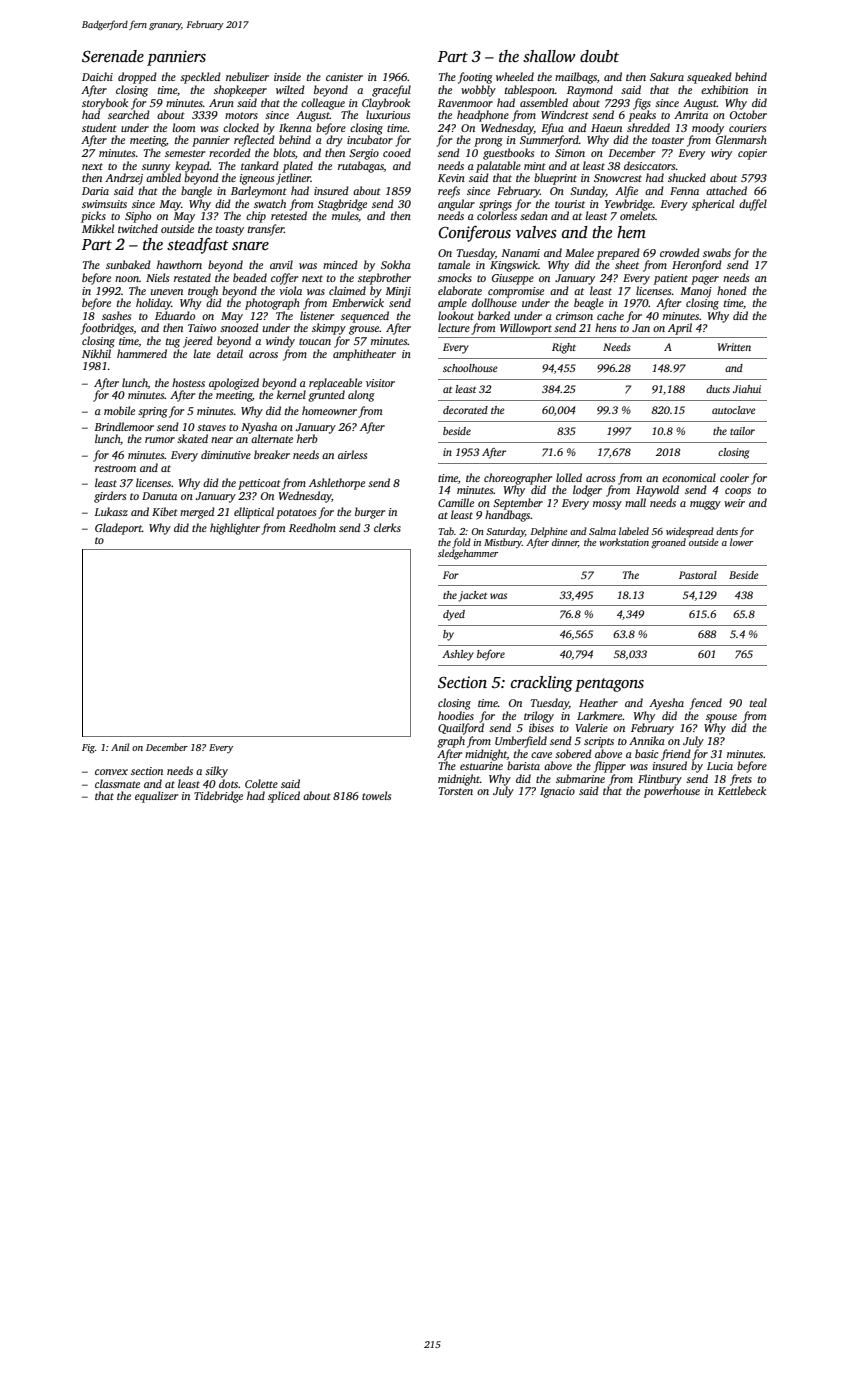 The width and height of the screenshot is (849, 1400). Describe the element at coordinates (111, 772) in the screenshot. I see `convex` at that location.
